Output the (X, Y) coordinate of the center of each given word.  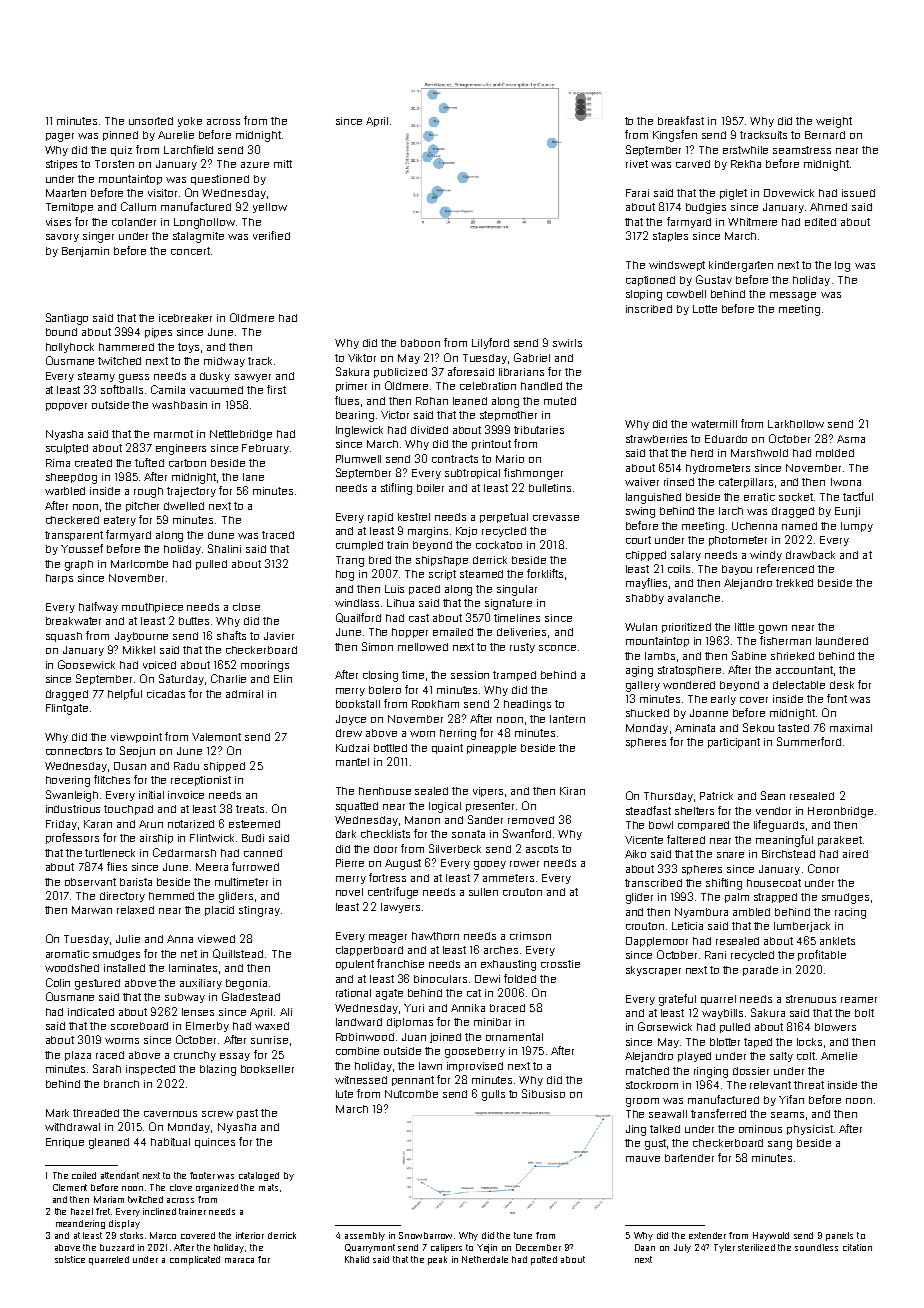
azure (255, 165)
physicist (810, 1130)
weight (834, 122)
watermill (714, 424)
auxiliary (201, 984)
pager (60, 137)
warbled (65, 491)
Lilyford (490, 343)
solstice (70, 1259)
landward (359, 1022)
